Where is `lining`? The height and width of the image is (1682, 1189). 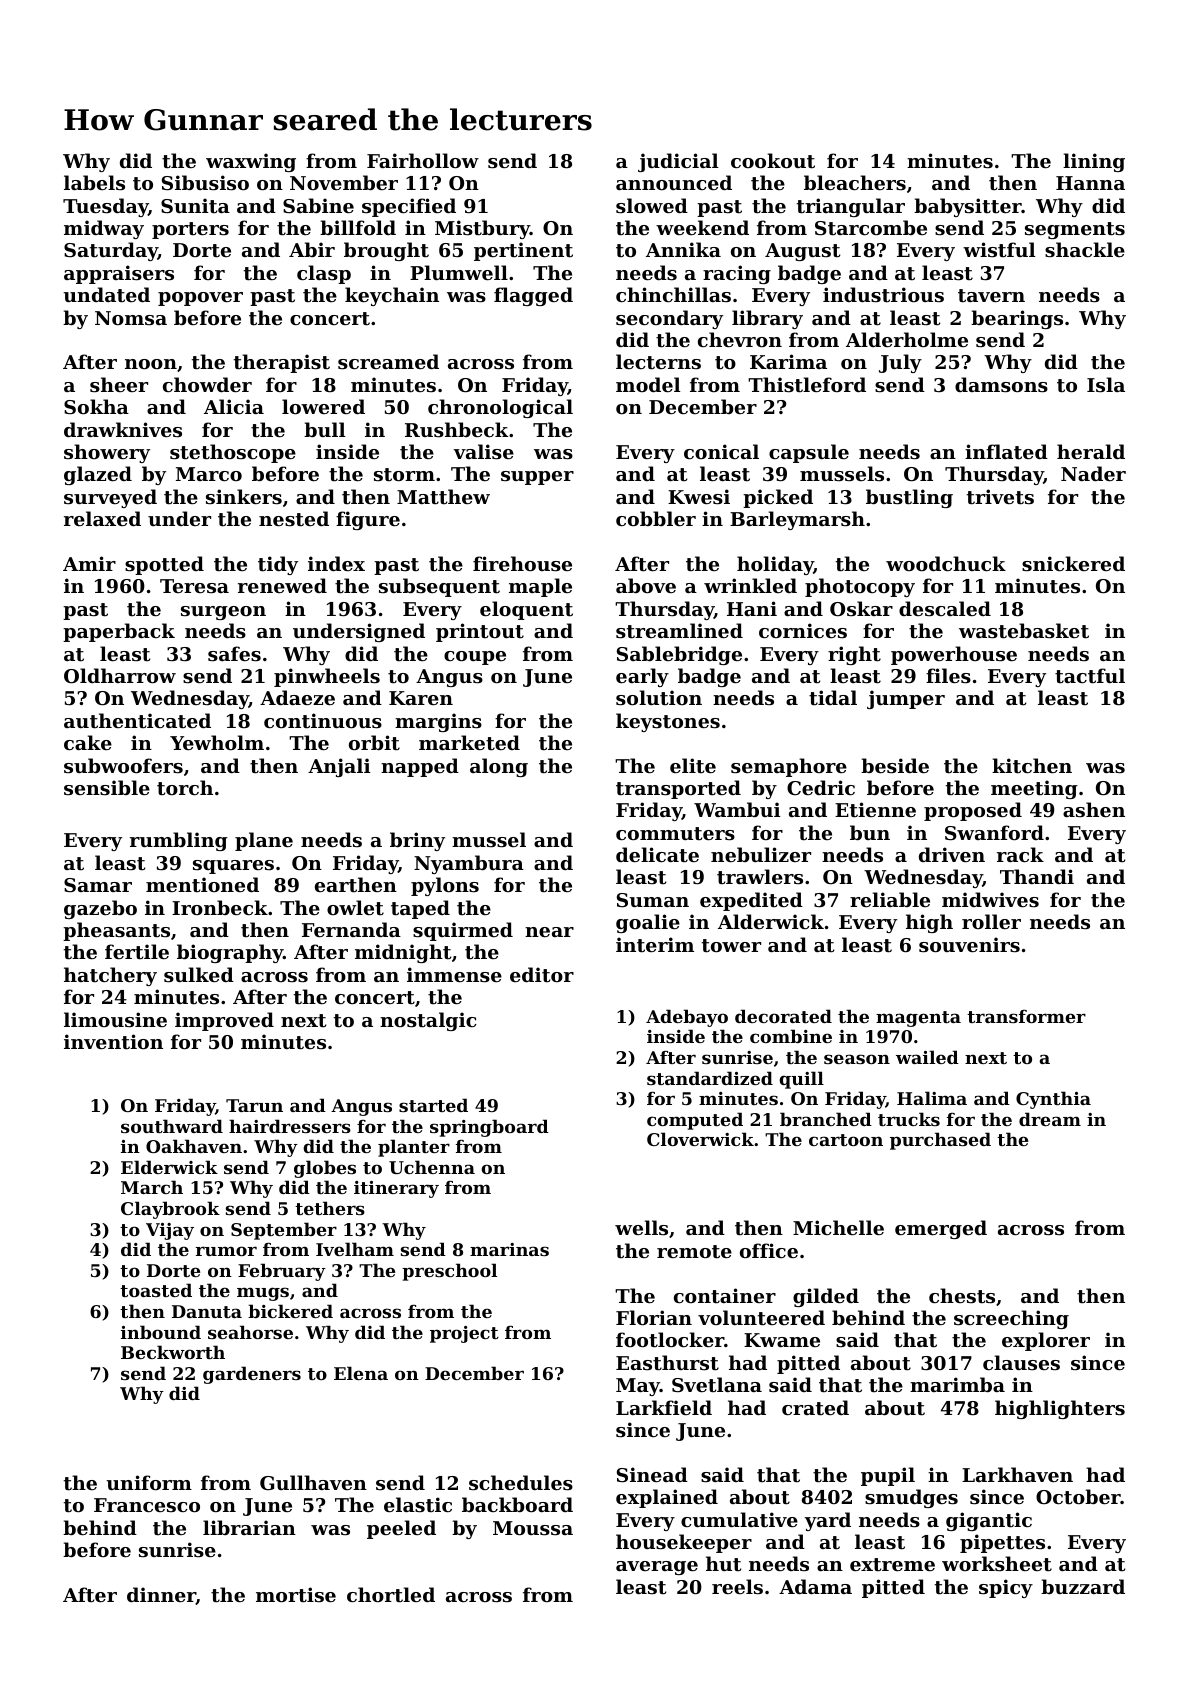
lining is located at coordinates (1094, 162).
